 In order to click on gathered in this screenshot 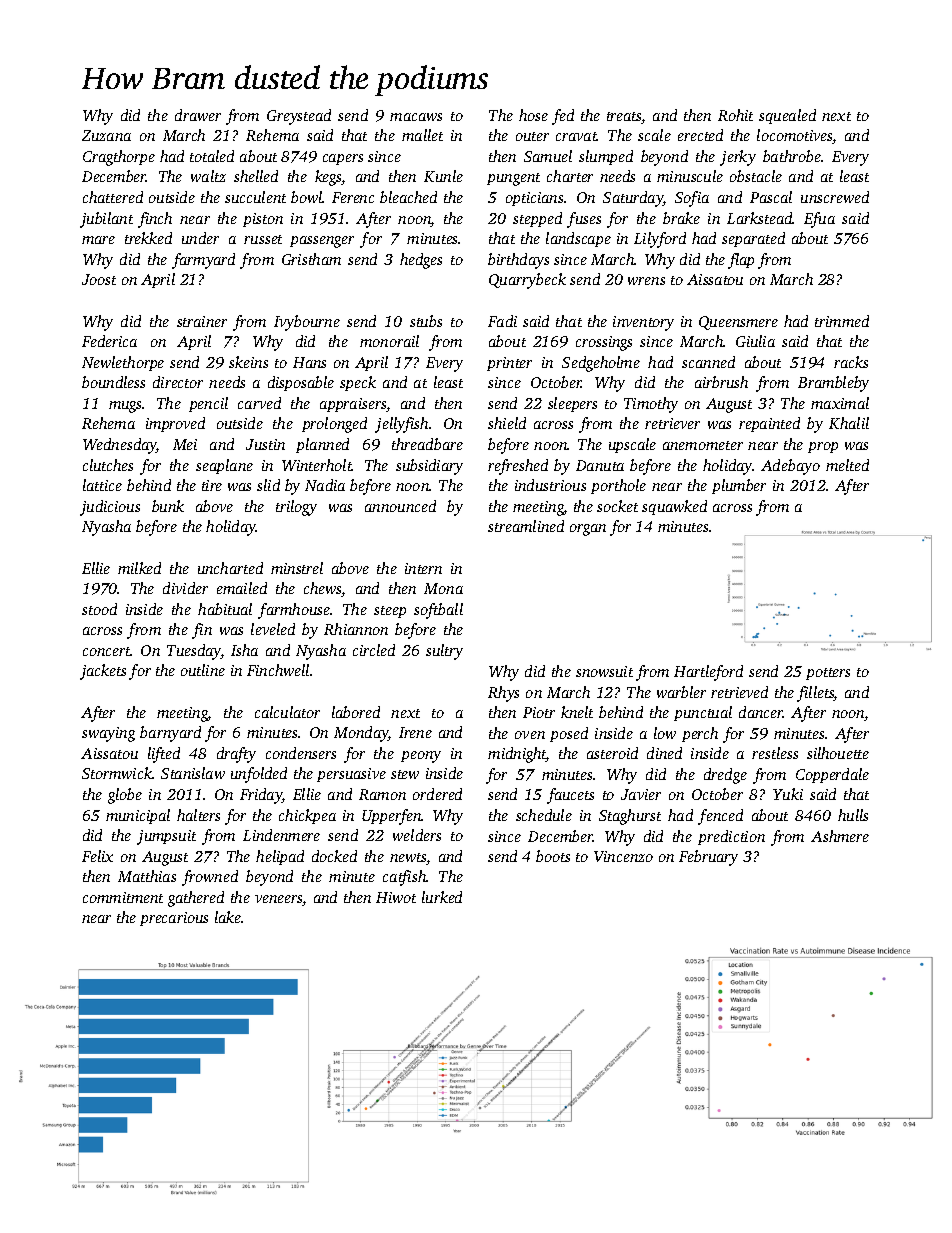, I will do `click(196, 899)`.
